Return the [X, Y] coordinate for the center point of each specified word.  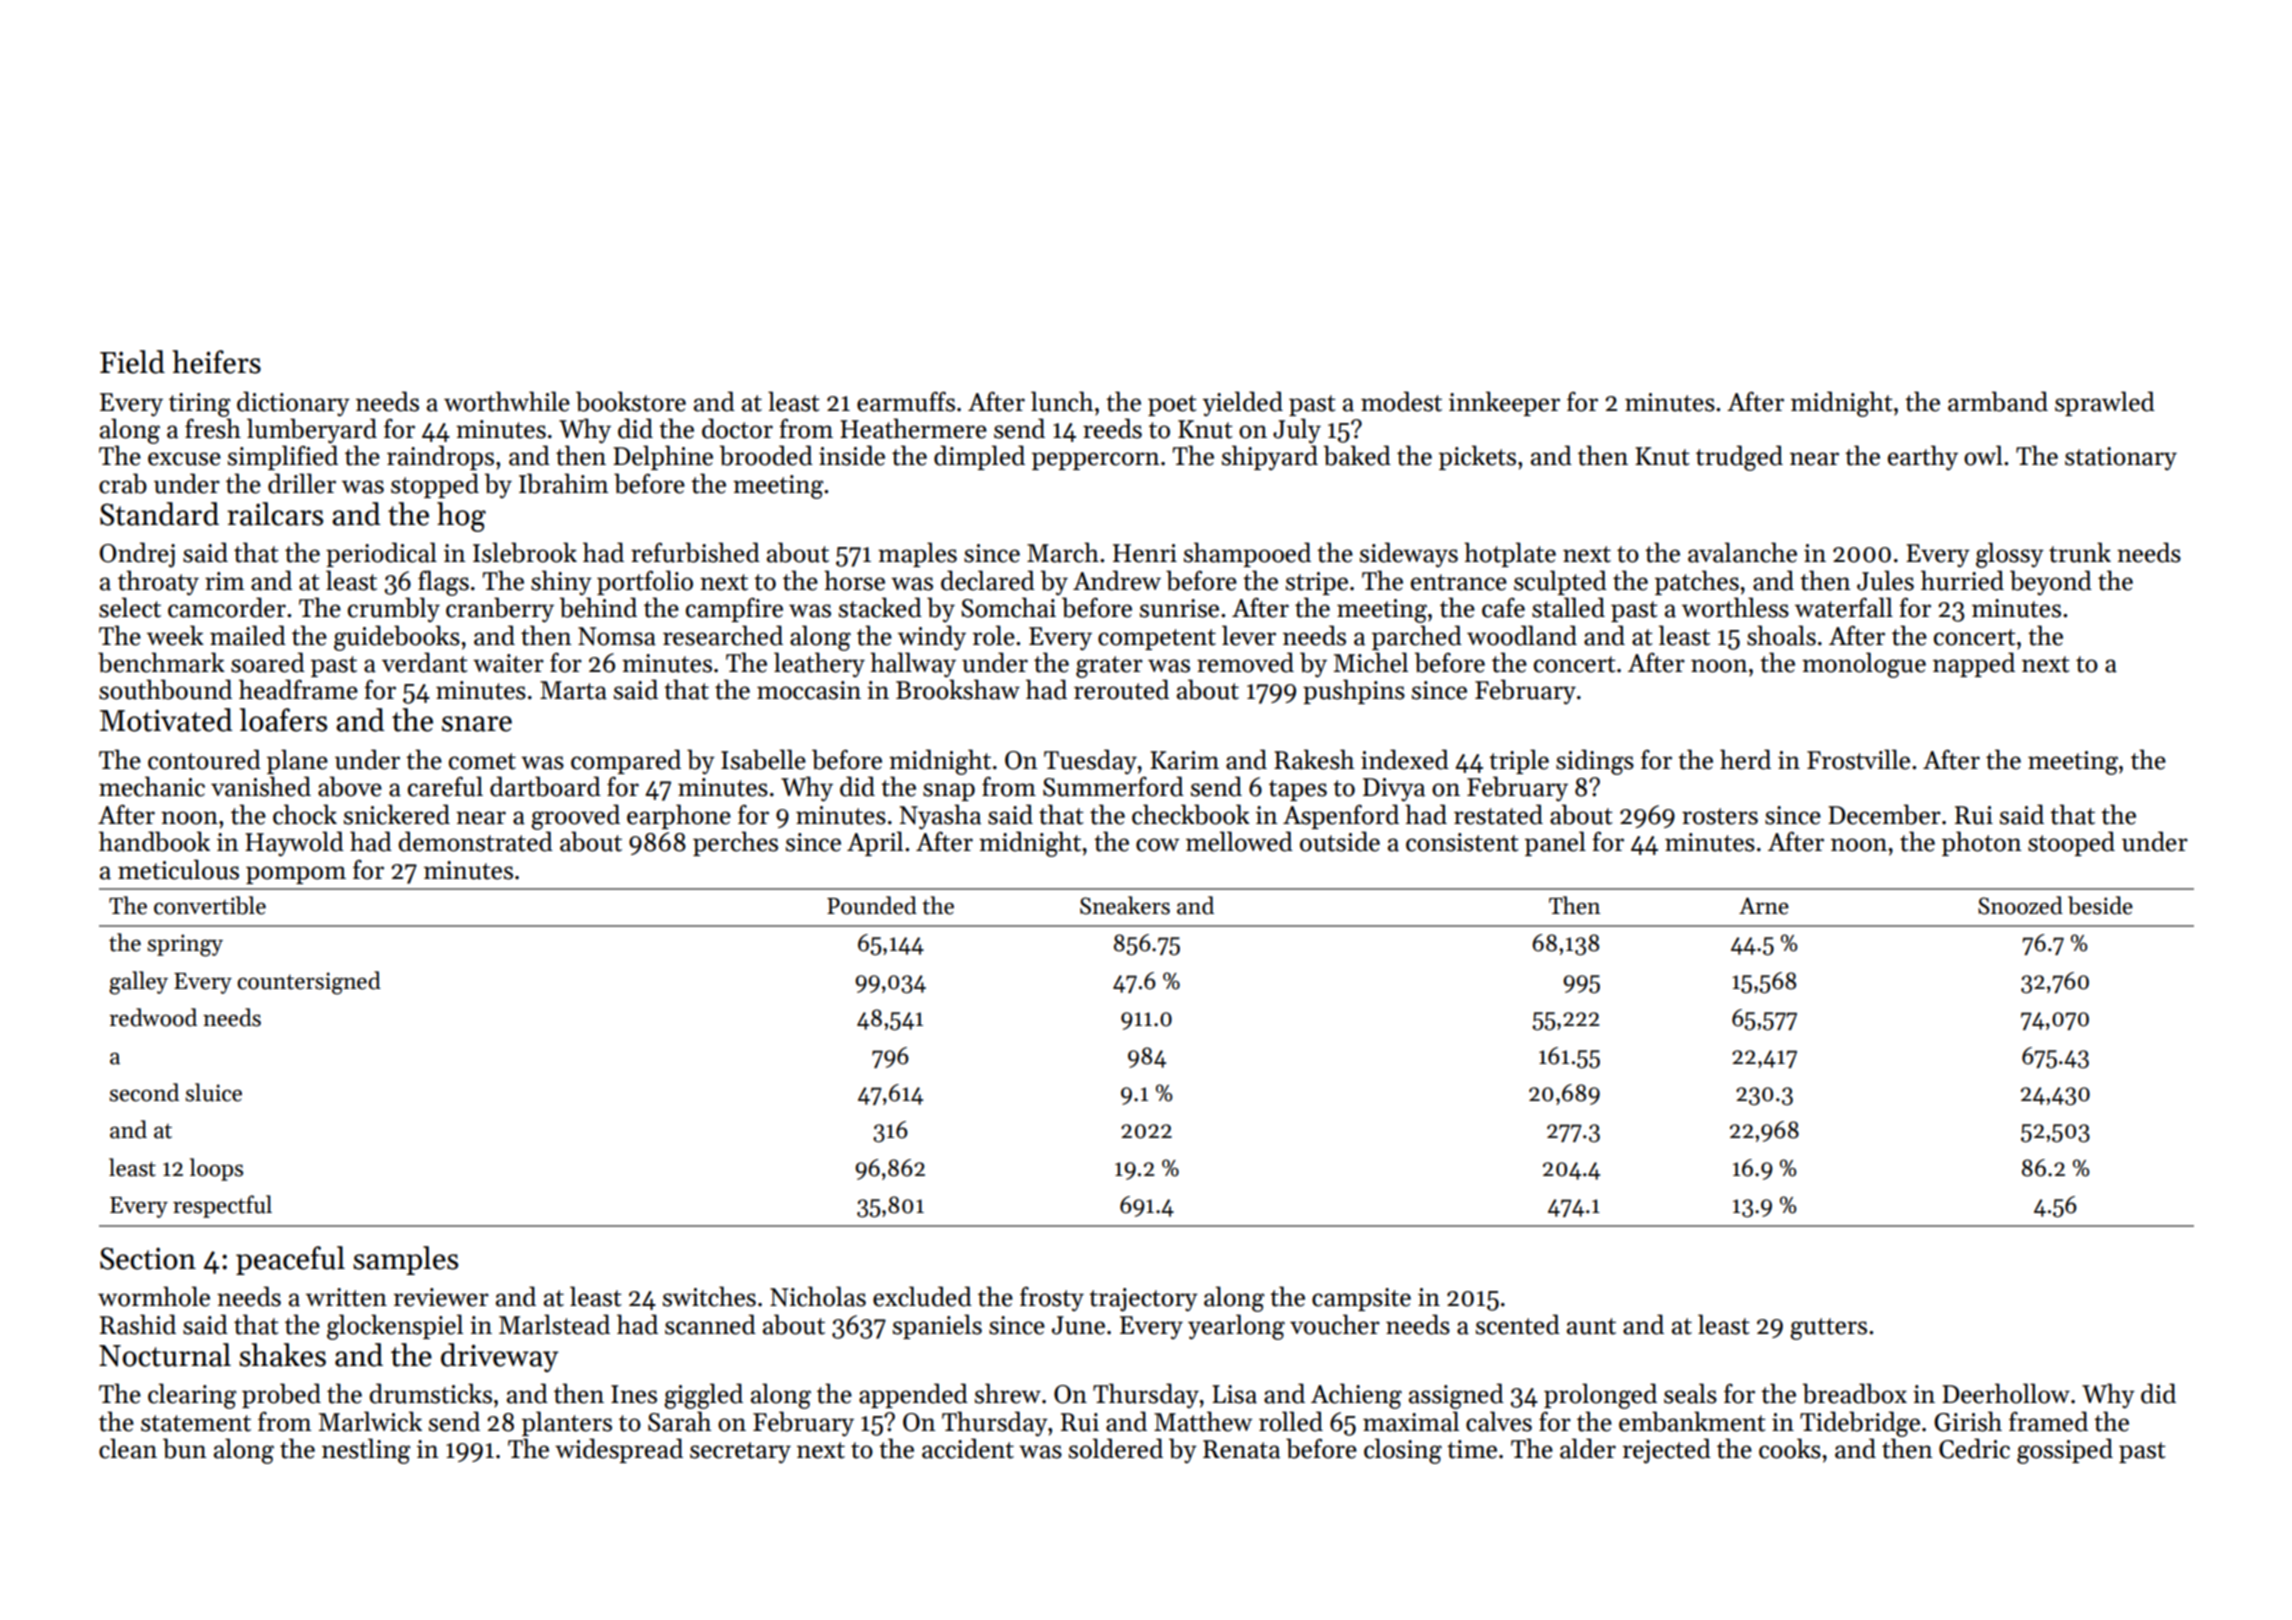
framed [2048, 1421]
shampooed [1247, 554]
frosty [1052, 1298]
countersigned [309, 983]
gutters [1828, 1329]
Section [148, 1258]
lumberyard [312, 431]
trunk [2080, 552]
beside [2100, 905]
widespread [619, 1450]
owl [1983, 455]
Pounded [872, 905]
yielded [1243, 403]
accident [968, 1448]
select [130, 607]
